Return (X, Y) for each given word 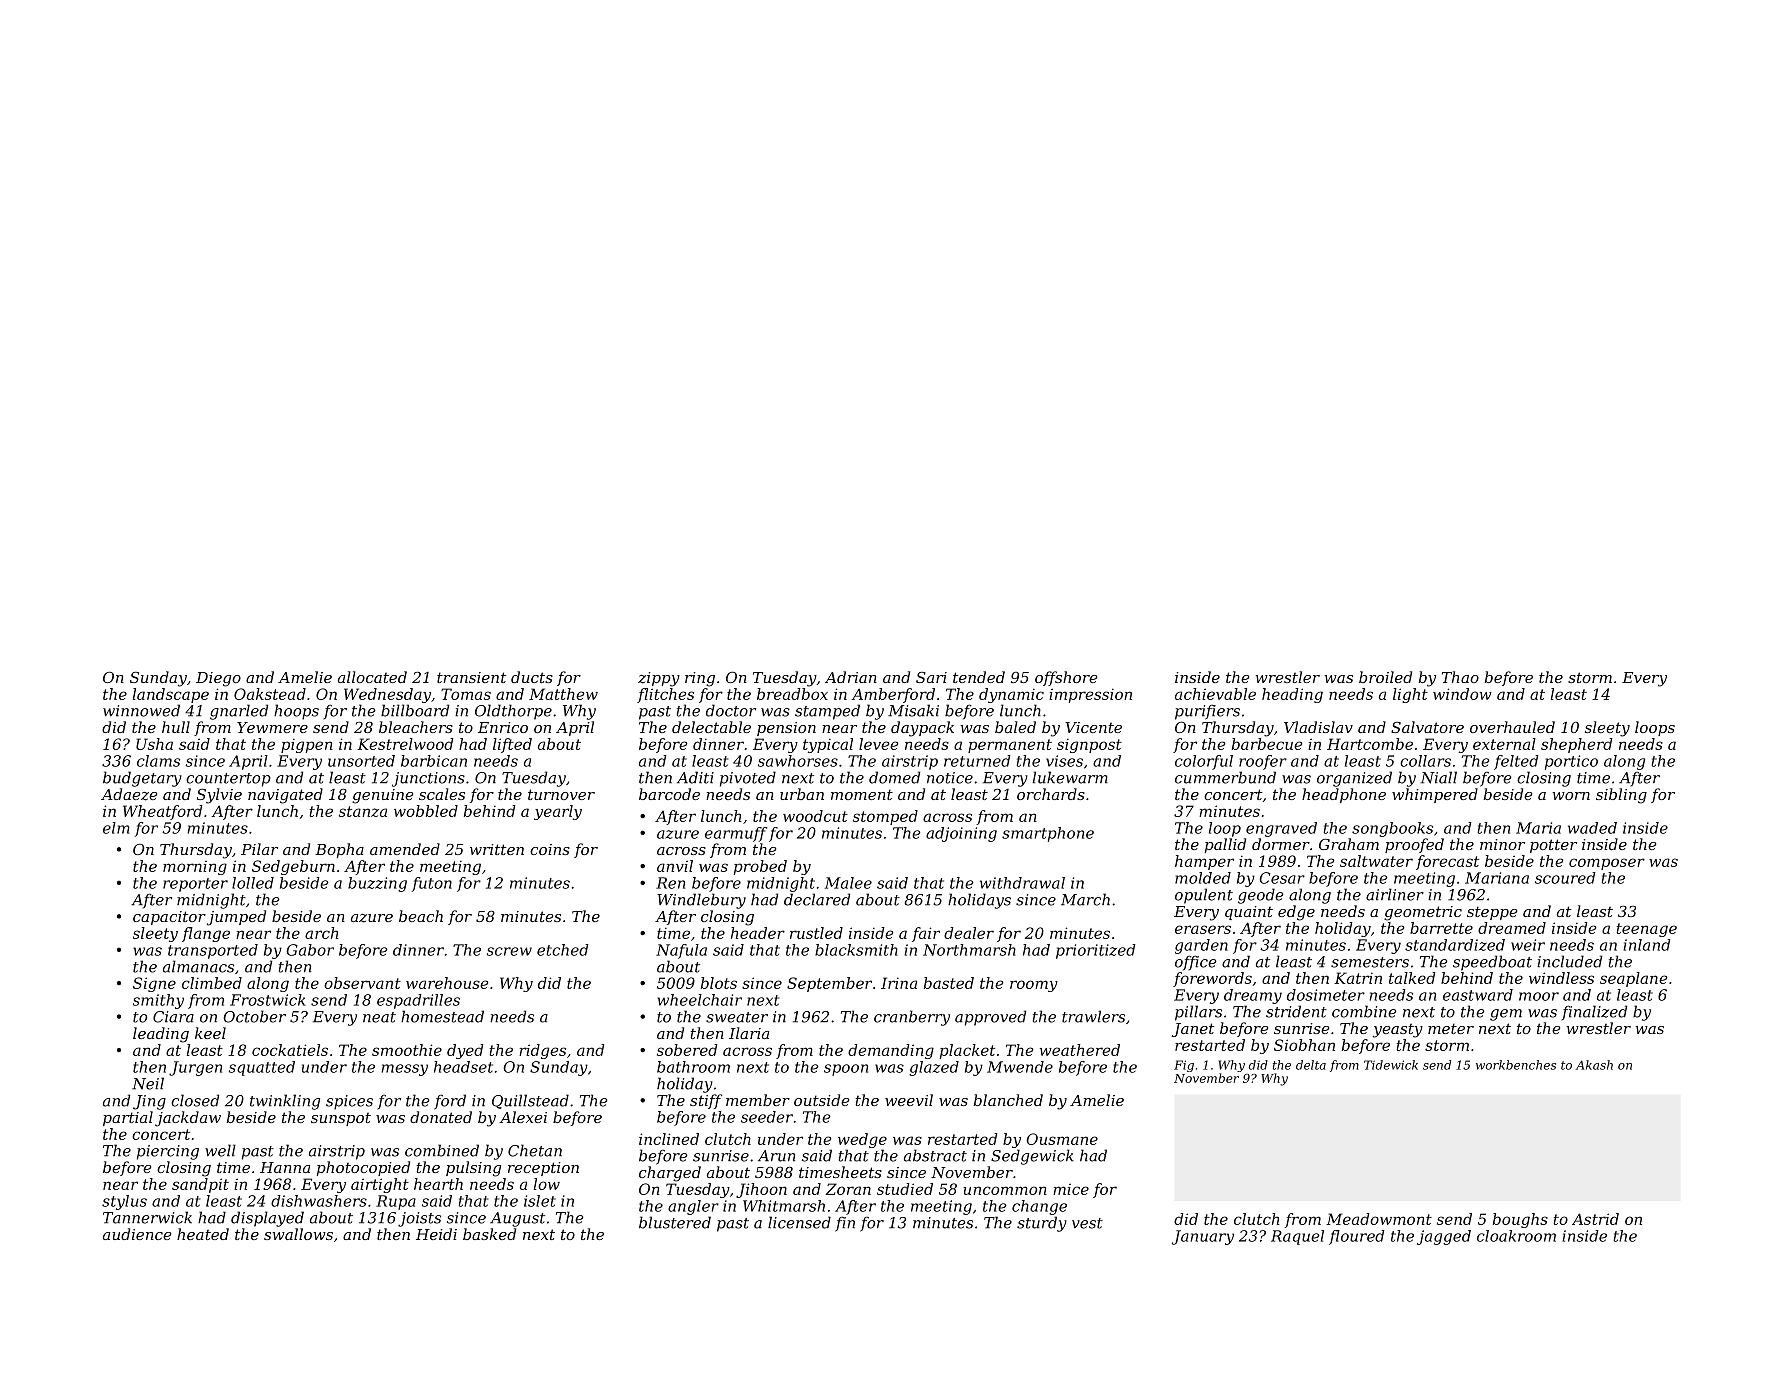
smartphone (1048, 834)
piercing (168, 1152)
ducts (532, 677)
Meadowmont (1379, 1219)
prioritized (1096, 951)
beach (421, 916)
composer (1607, 864)
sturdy (1042, 1224)
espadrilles (418, 1001)
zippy (659, 679)
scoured (1565, 878)
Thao (1460, 677)
